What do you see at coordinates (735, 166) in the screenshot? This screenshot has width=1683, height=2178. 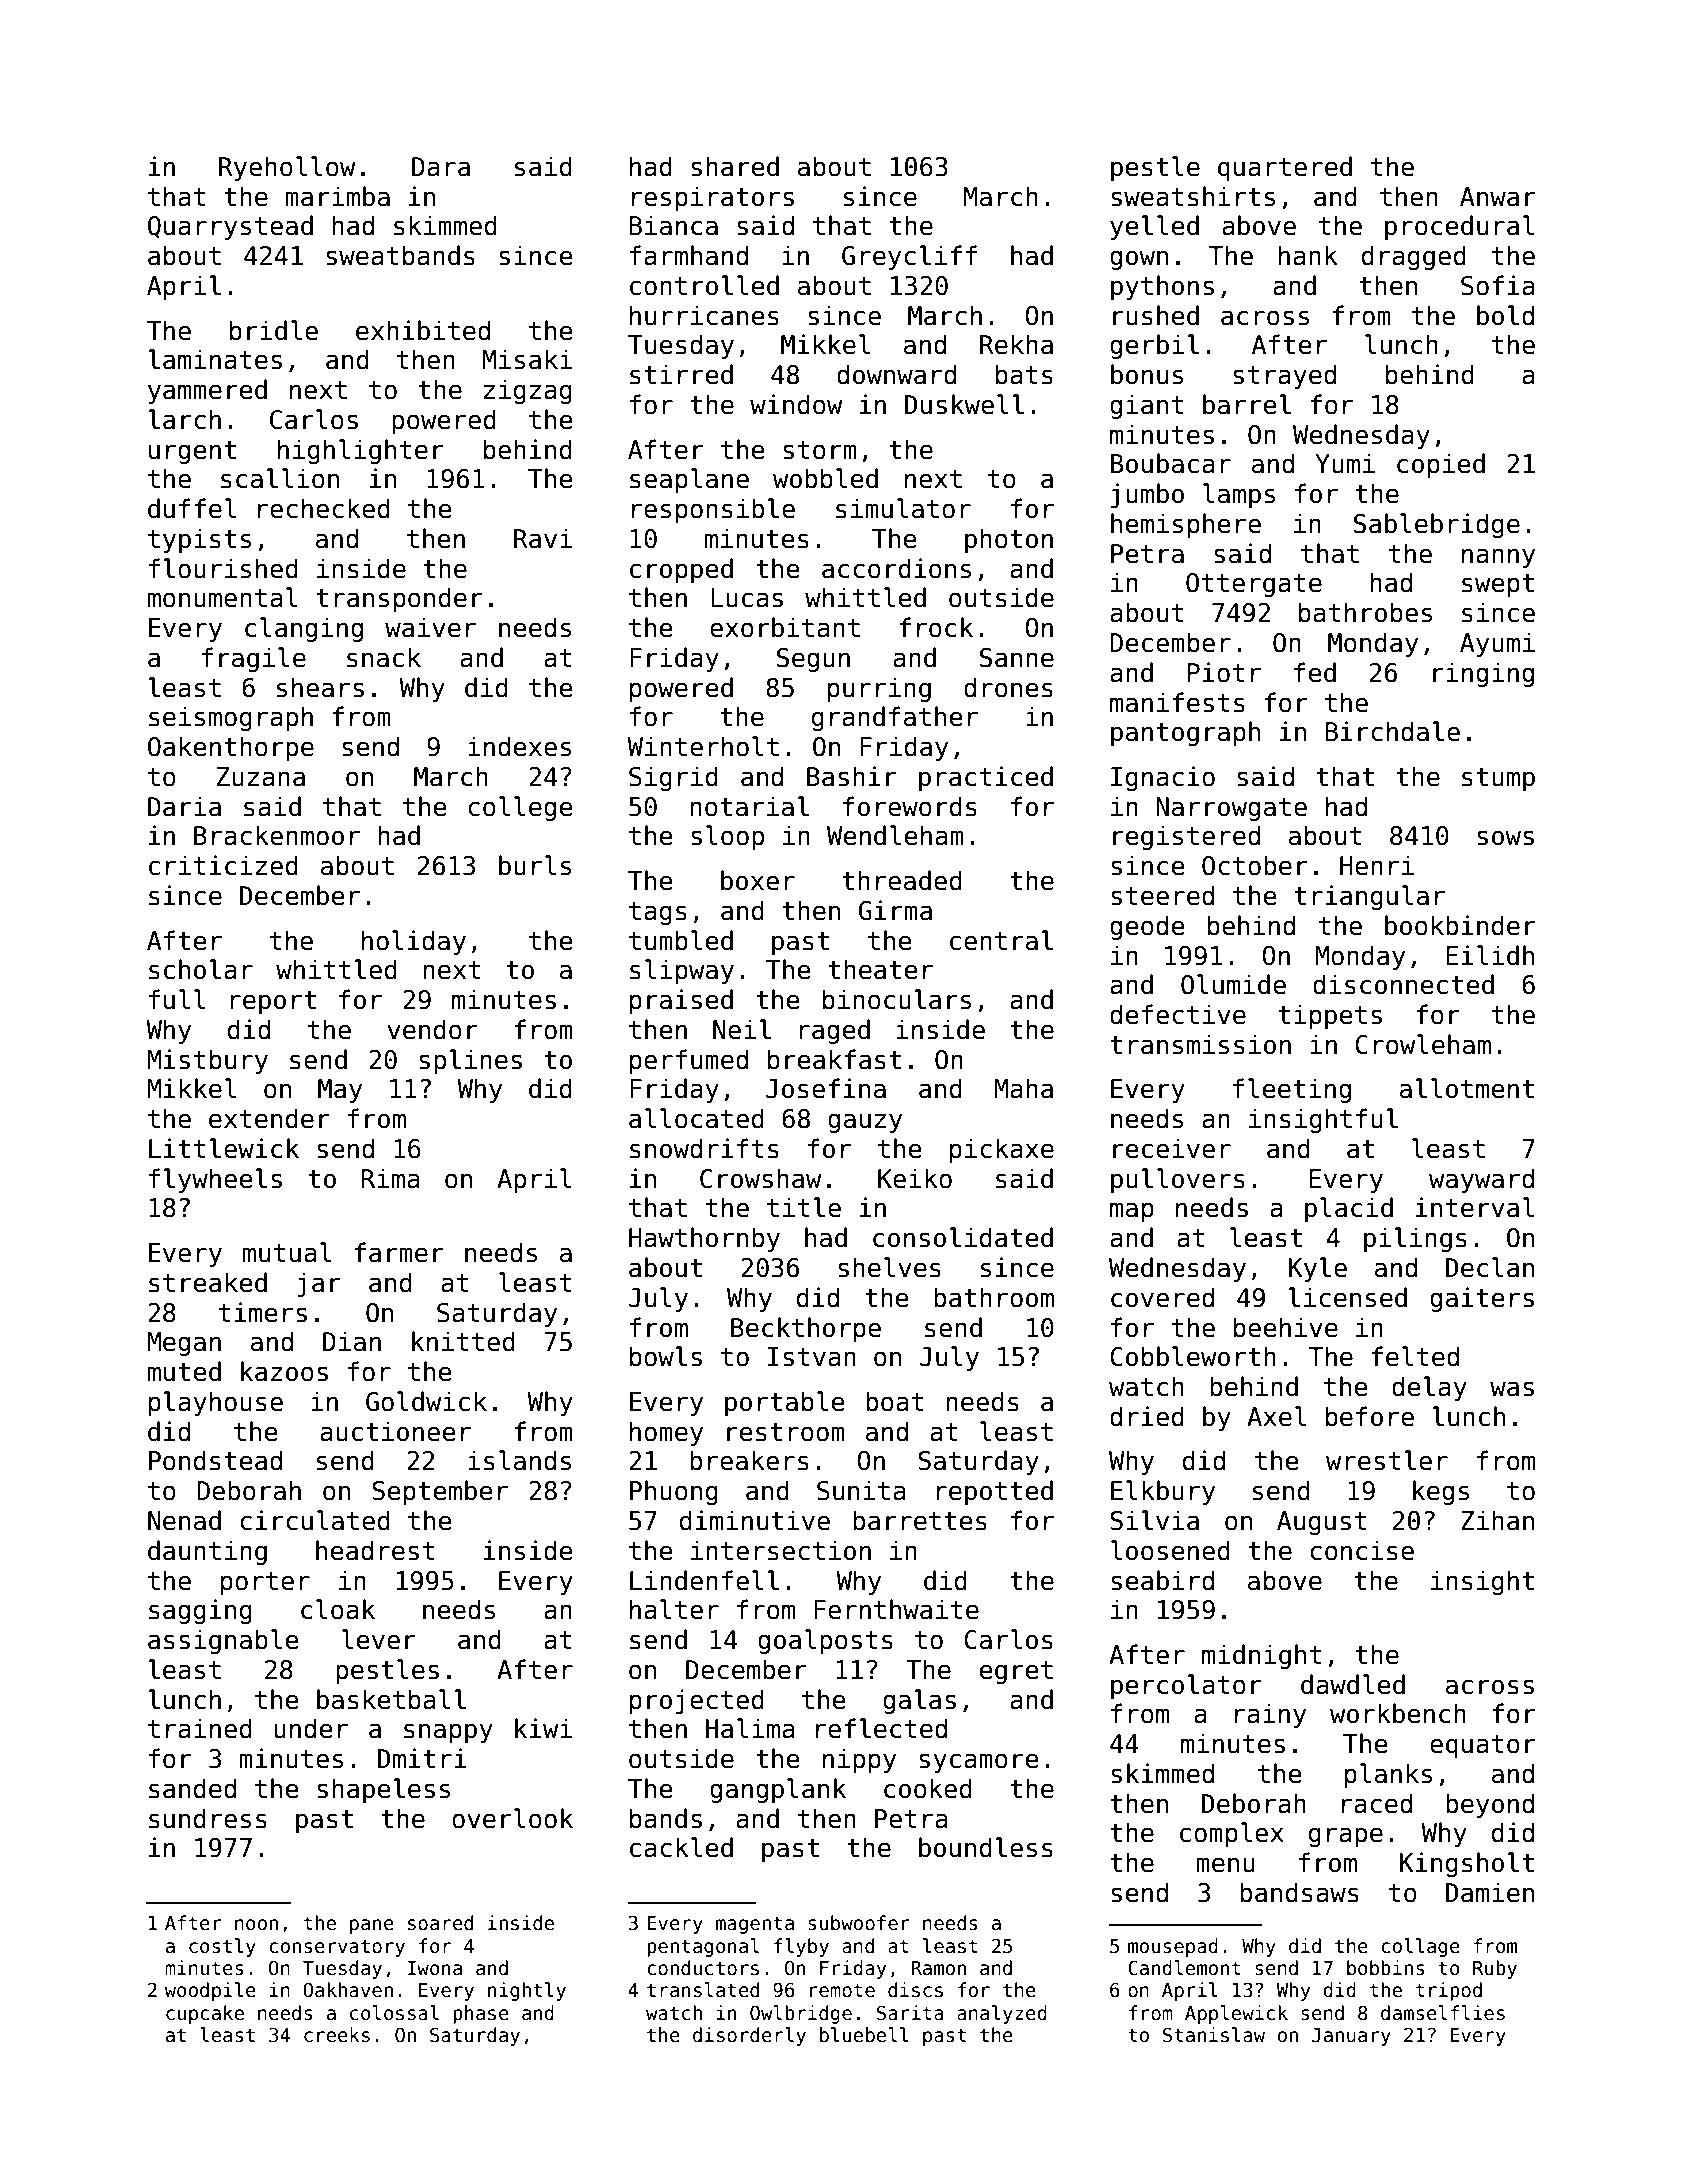 I see `shared` at bounding box center [735, 166].
